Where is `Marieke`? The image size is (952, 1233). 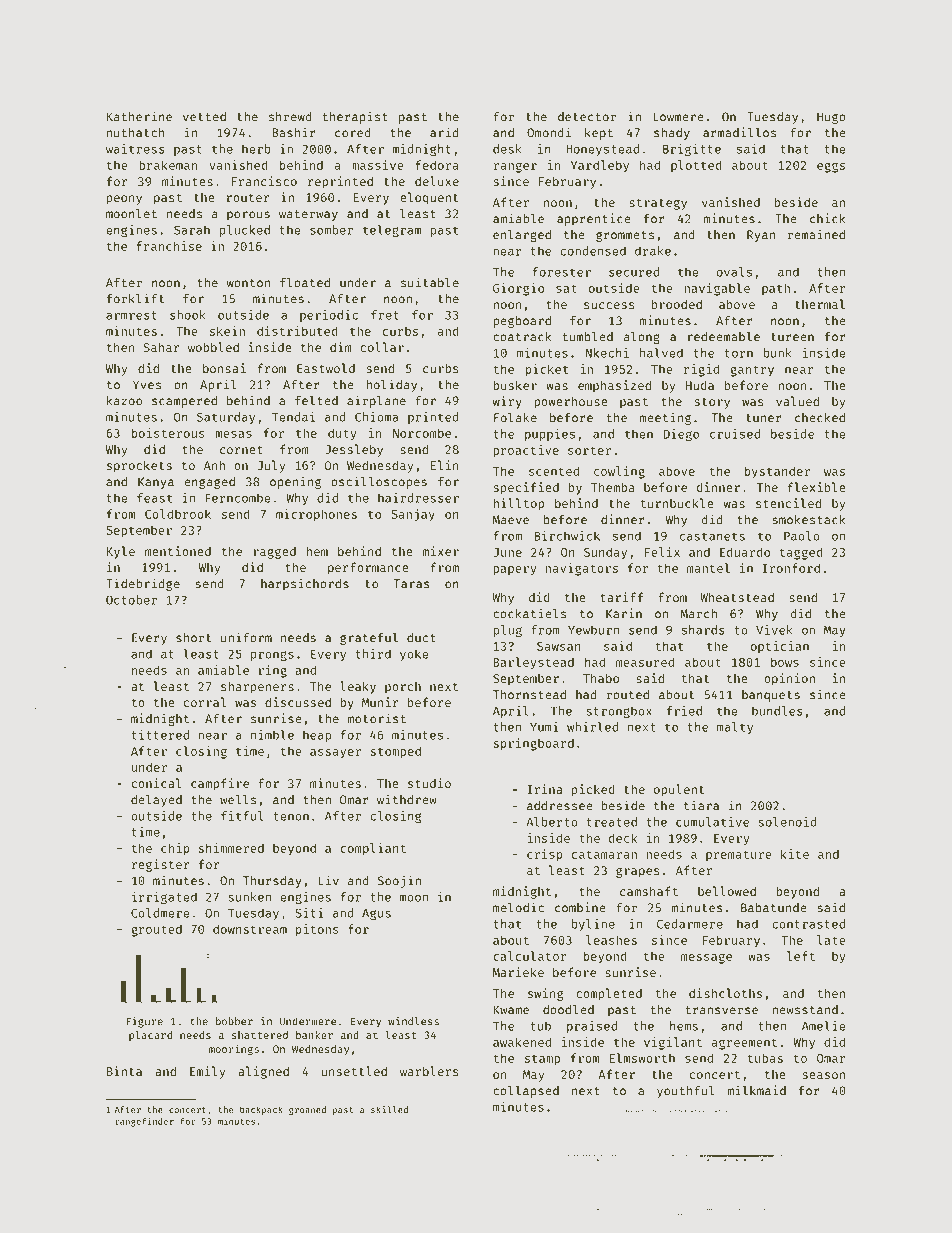 Marieke is located at coordinates (518, 972).
